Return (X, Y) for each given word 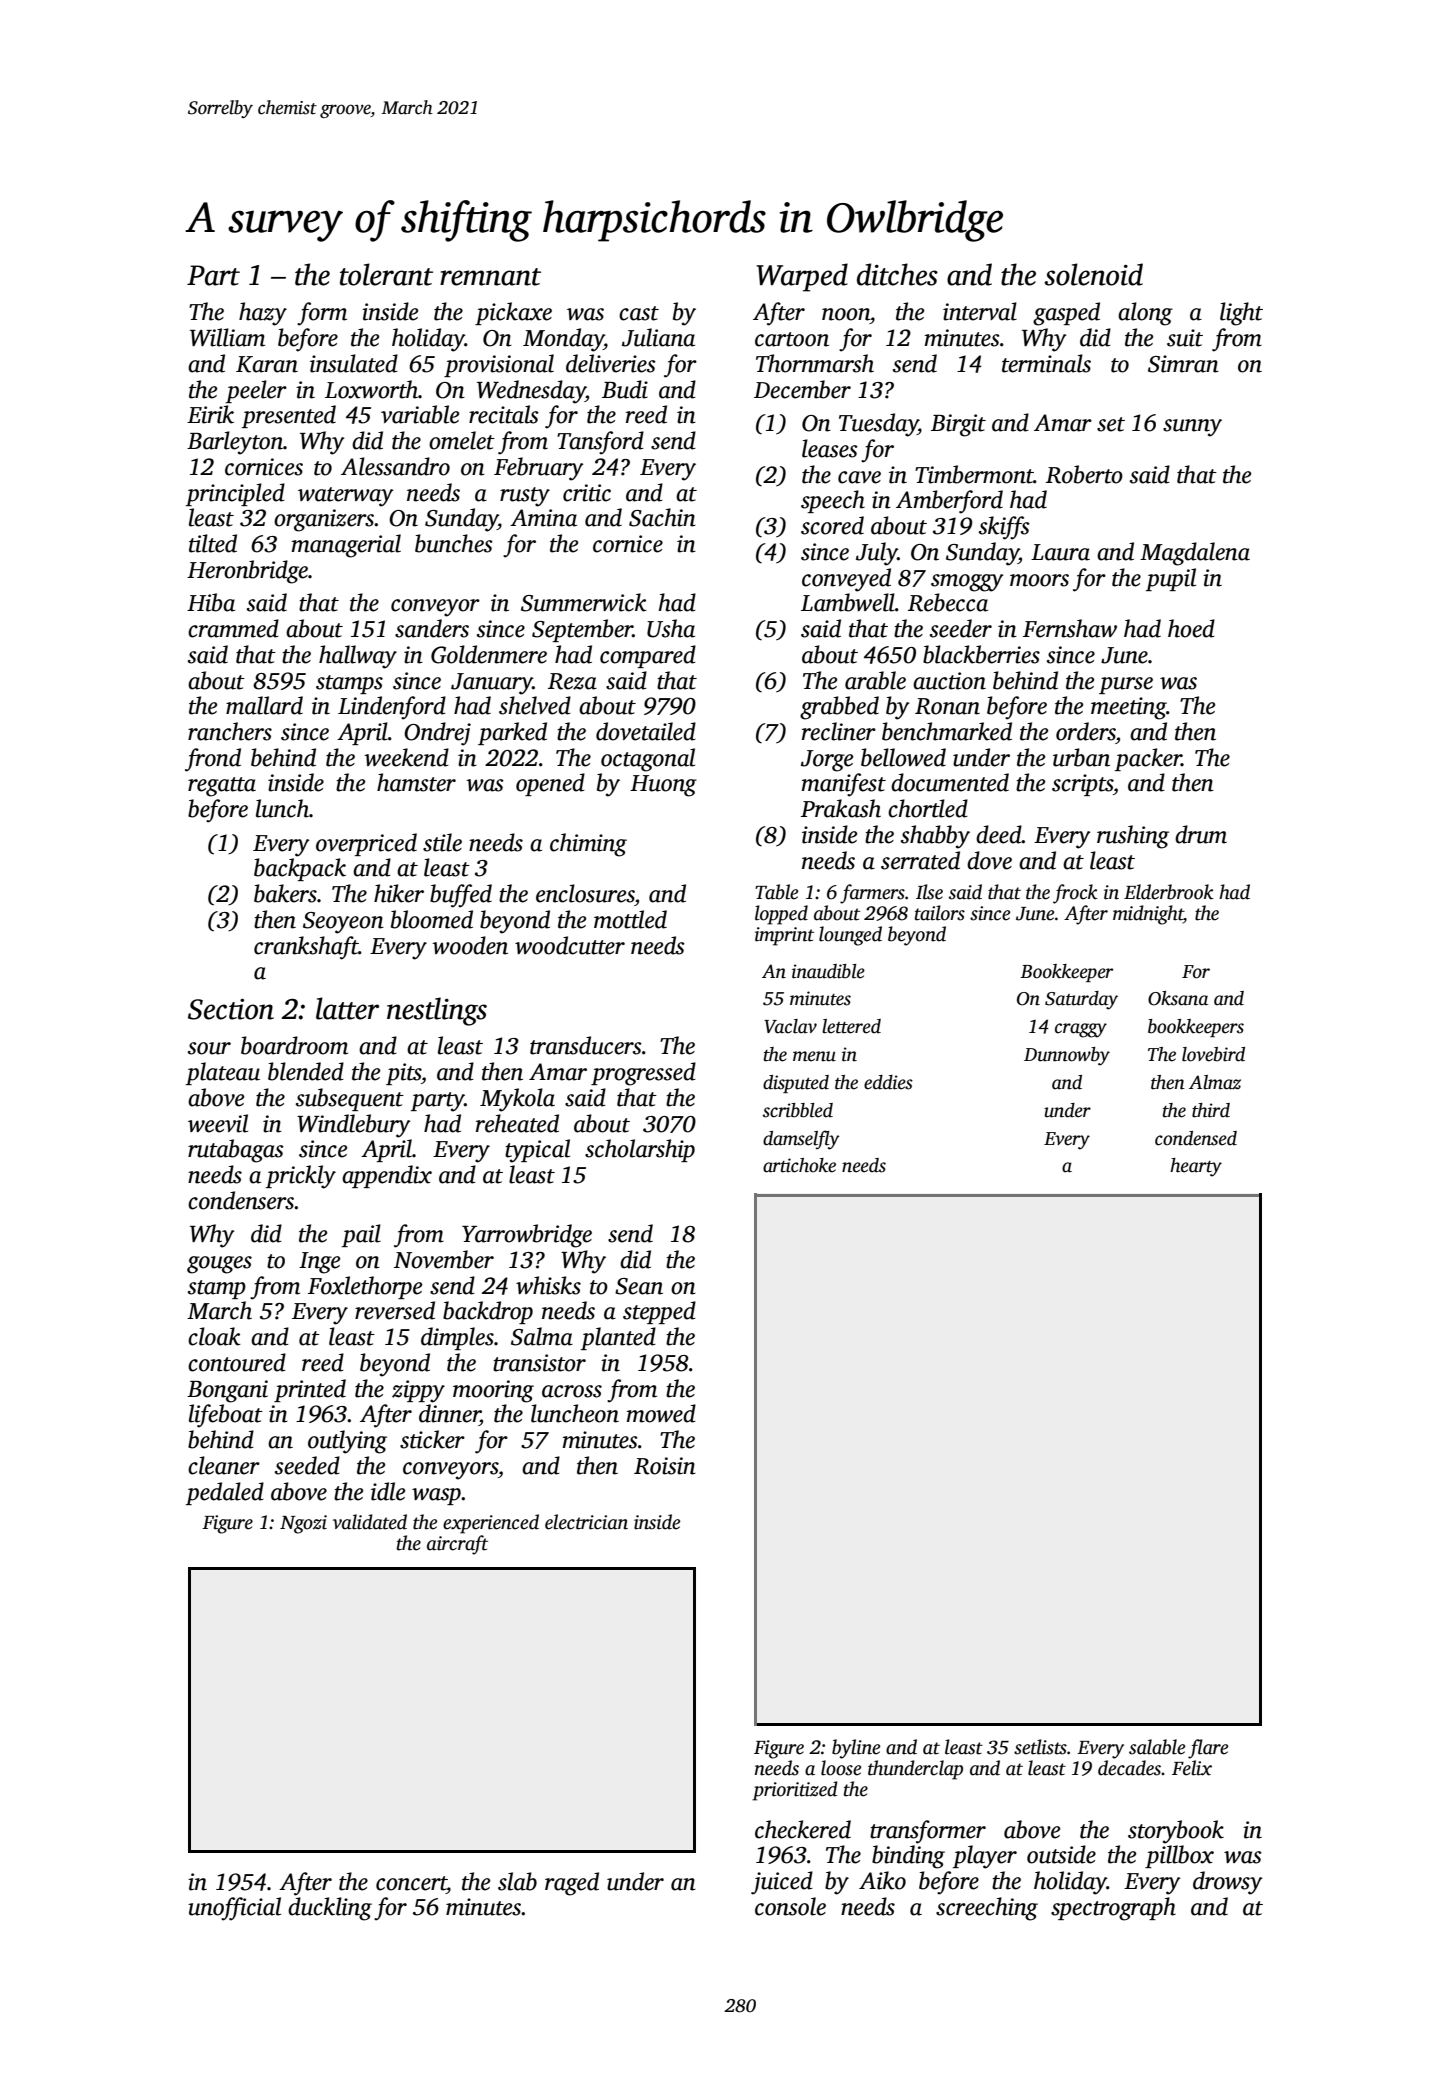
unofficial (234, 1909)
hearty (1196, 1167)
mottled (630, 919)
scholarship (640, 1150)
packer (1148, 759)
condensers (241, 1200)
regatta (222, 787)
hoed (1191, 628)
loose (841, 1768)
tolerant (386, 274)
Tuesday (878, 425)
